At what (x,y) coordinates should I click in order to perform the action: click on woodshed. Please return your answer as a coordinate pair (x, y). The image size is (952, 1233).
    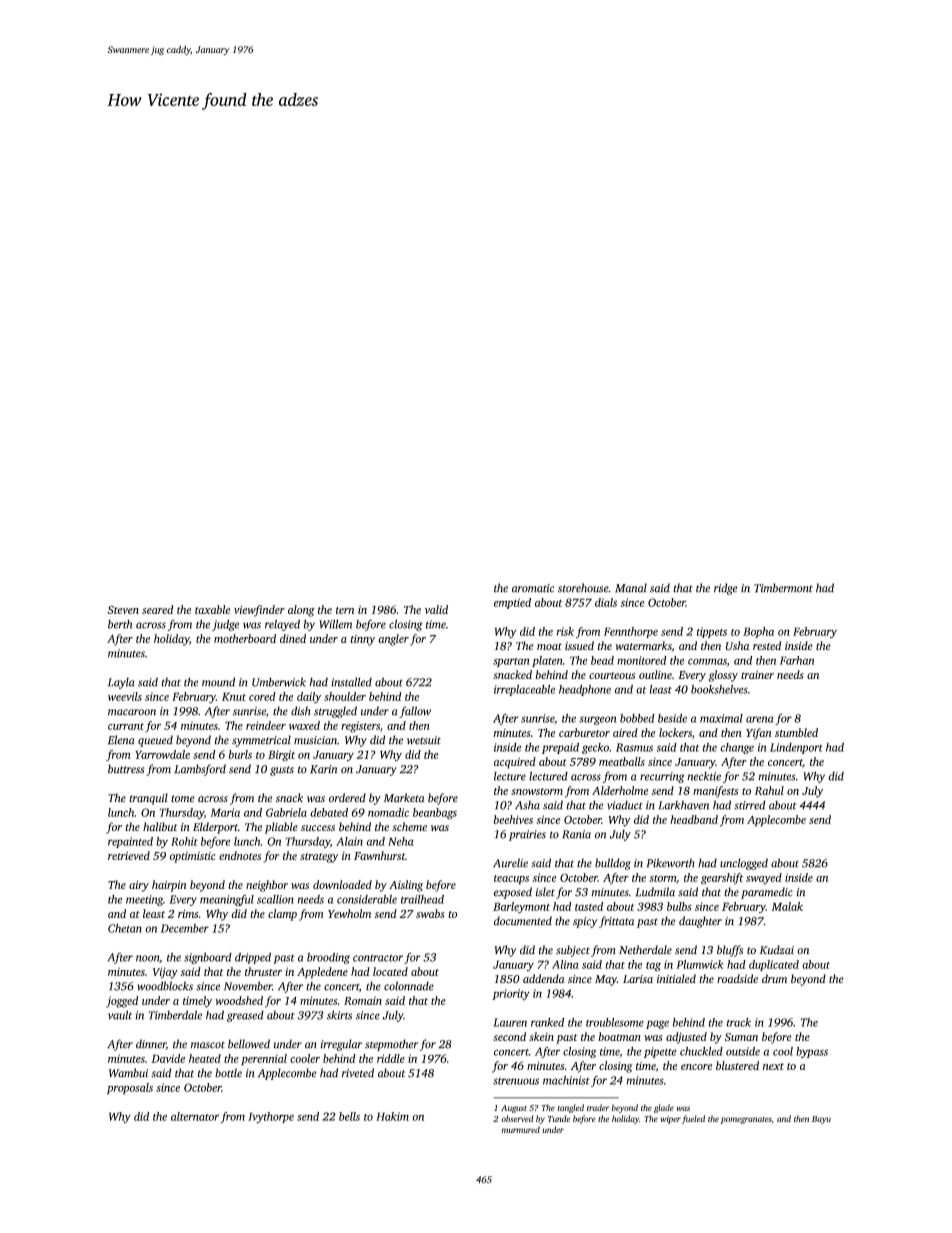
    Looking at the image, I should click on (239, 1000).
